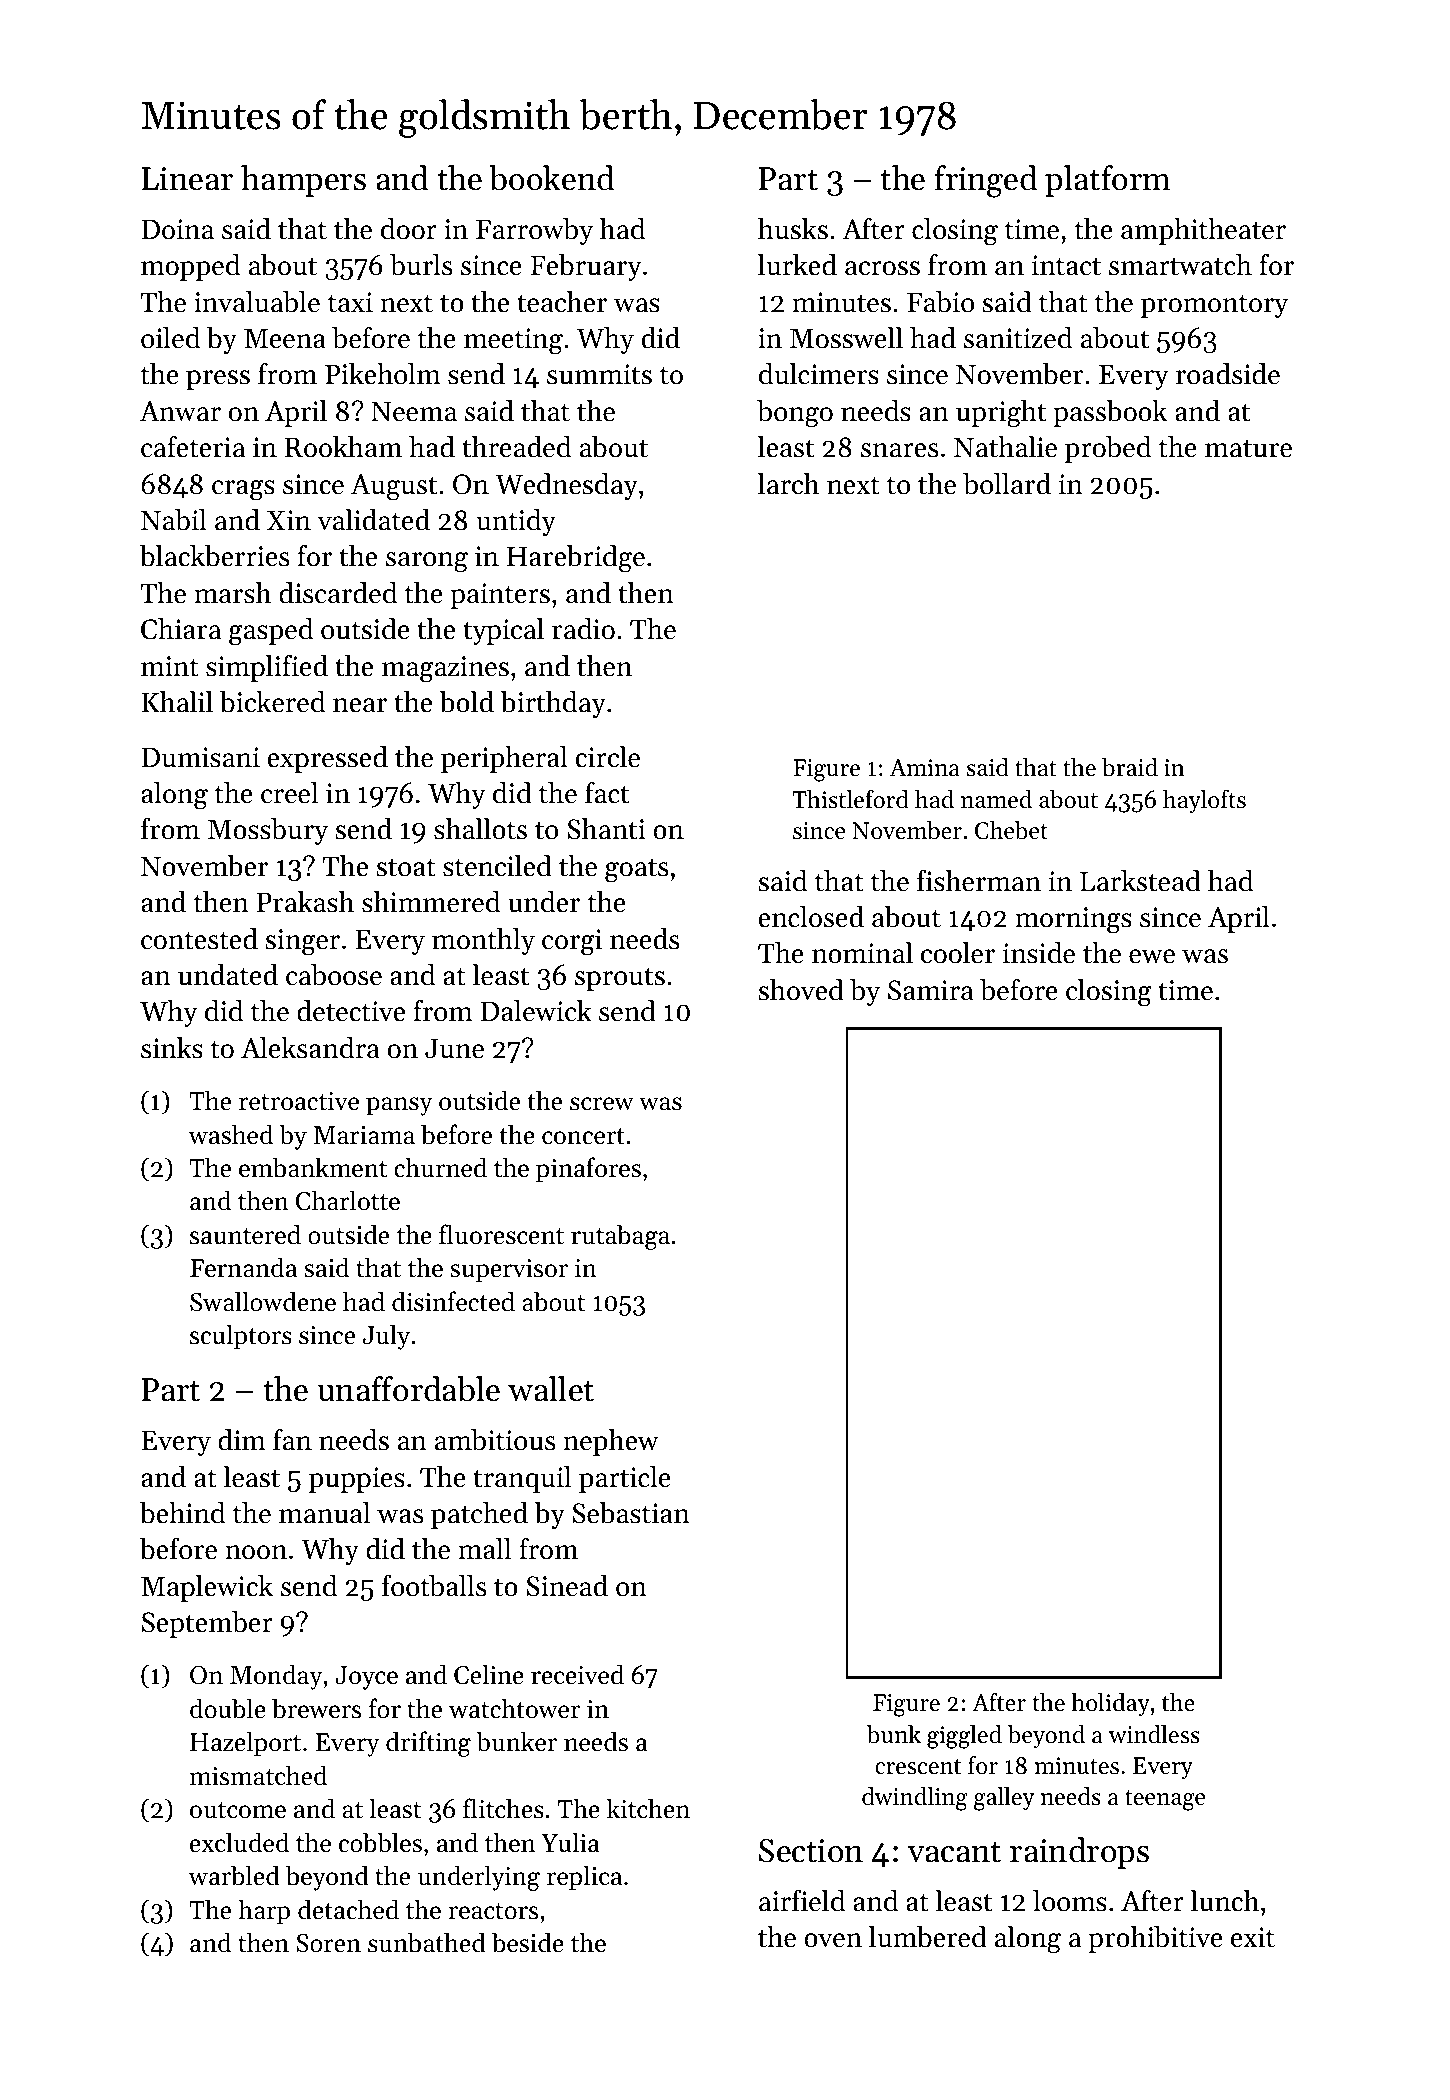  I want to click on rutabaga, so click(620, 1237).
